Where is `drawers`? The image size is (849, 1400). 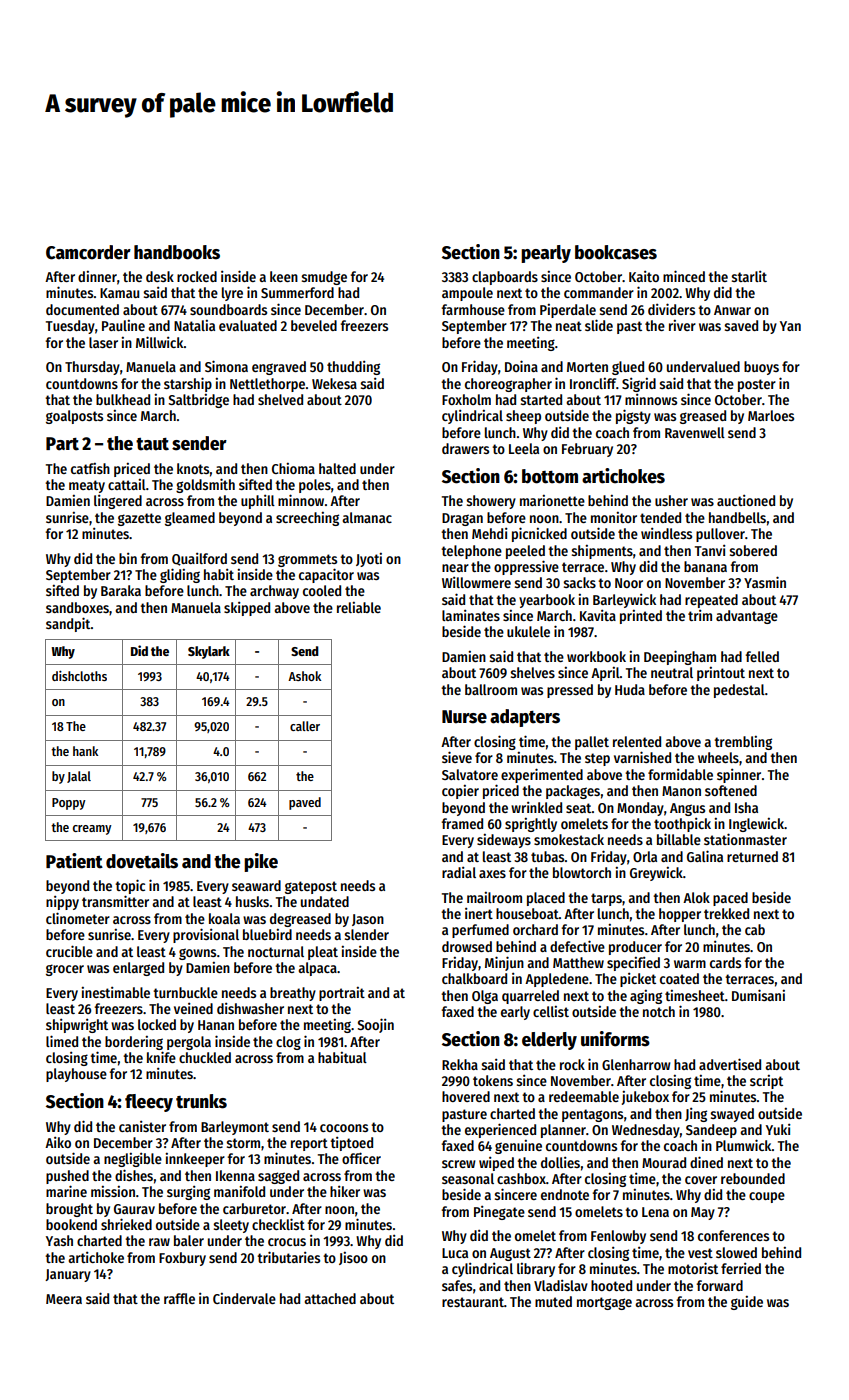
drawers is located at coordinates (465, 448).
